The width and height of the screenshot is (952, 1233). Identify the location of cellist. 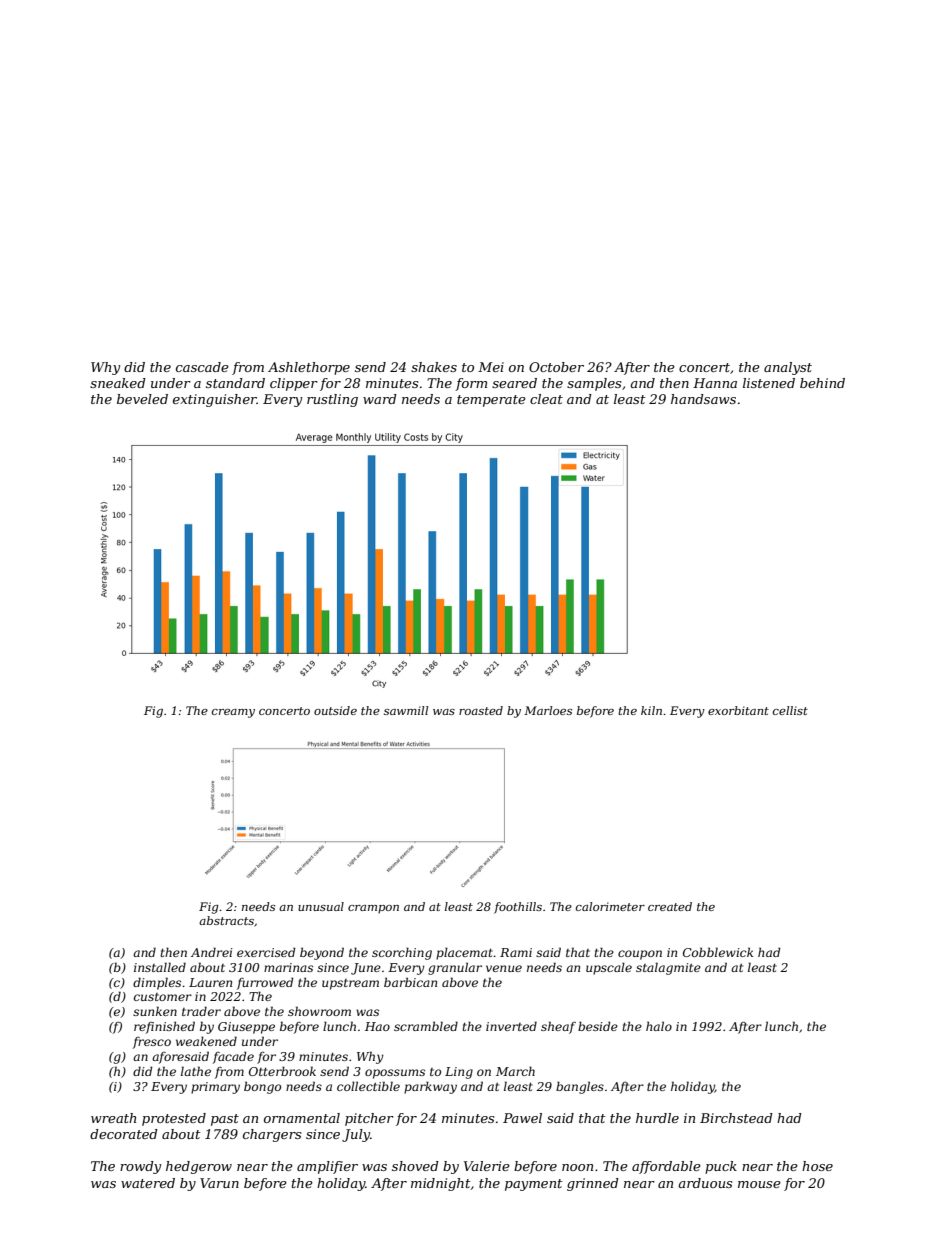
(790, 710).
